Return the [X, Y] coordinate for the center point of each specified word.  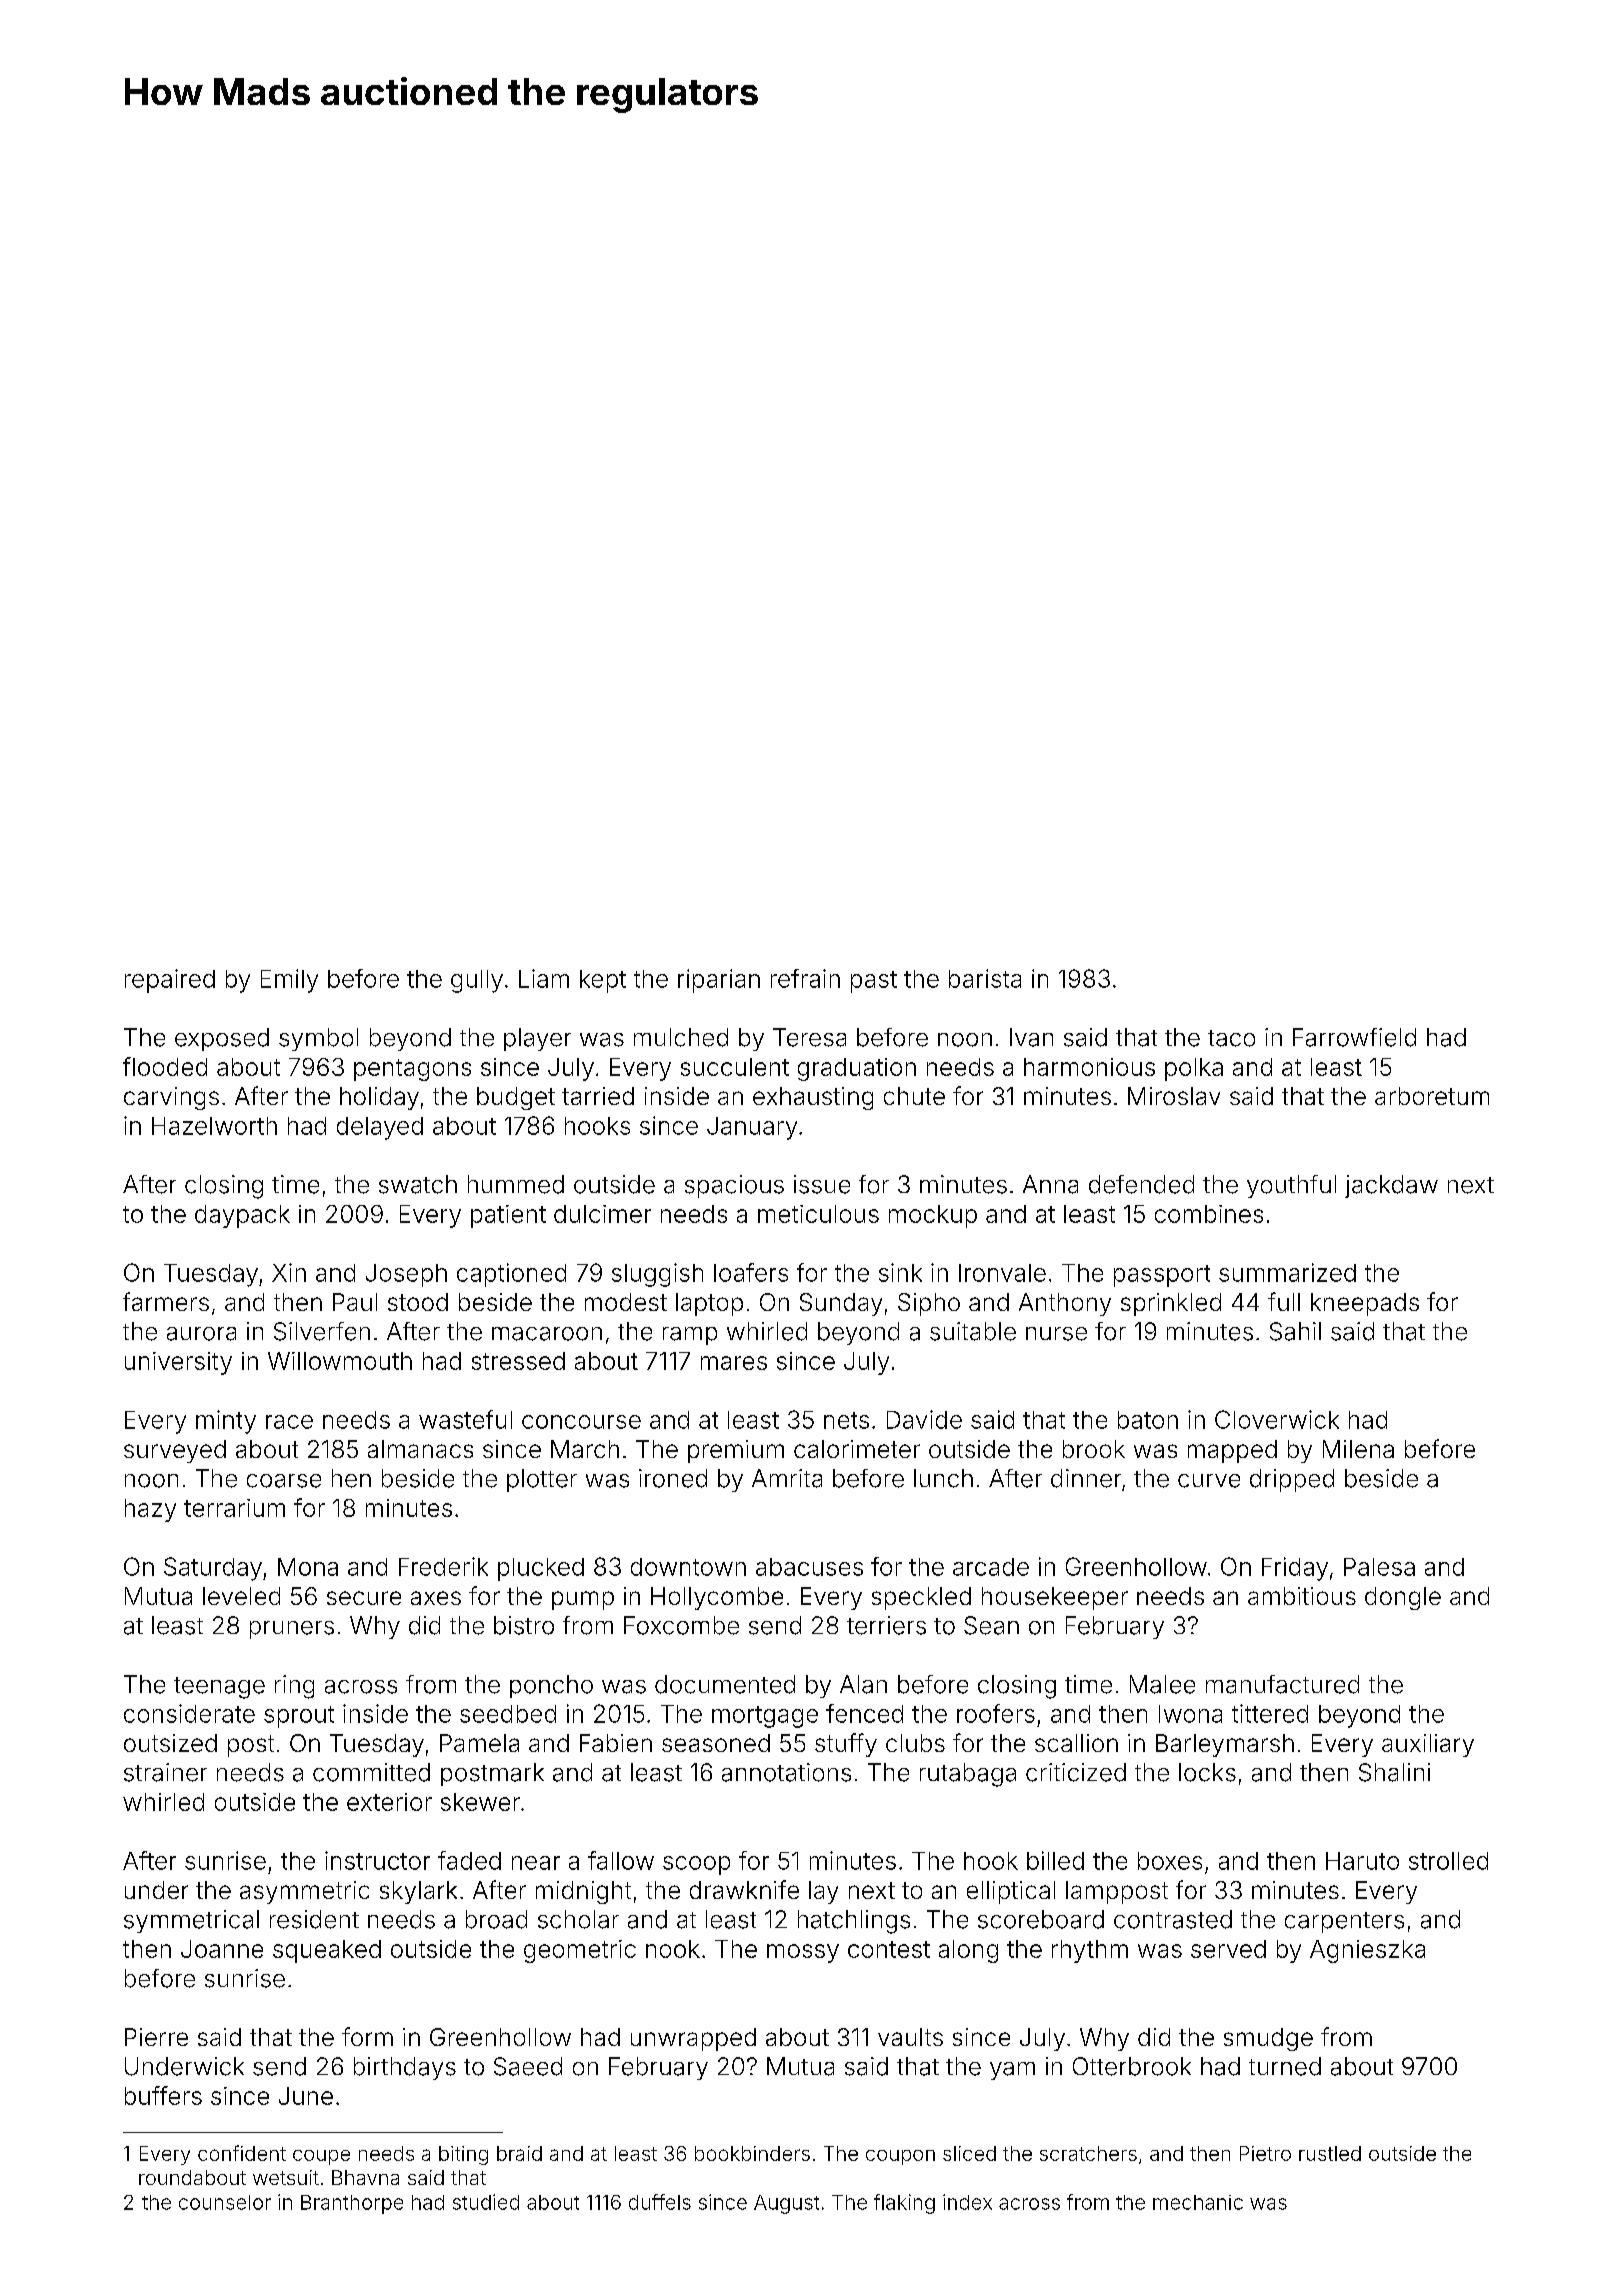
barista [985, 978]
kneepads [1365, 1304]
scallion [1076, 1743]
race [289, 1422]
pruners [292, 1630]
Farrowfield [1354, 1037]
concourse [581, 1422]
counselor [225, 2202]
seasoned [716, 1743]
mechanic [1198, 2202]
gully [477, 981]
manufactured [1282, 1684]
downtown [688, 1567]
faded [469, 1860]
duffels [660, 2202]
